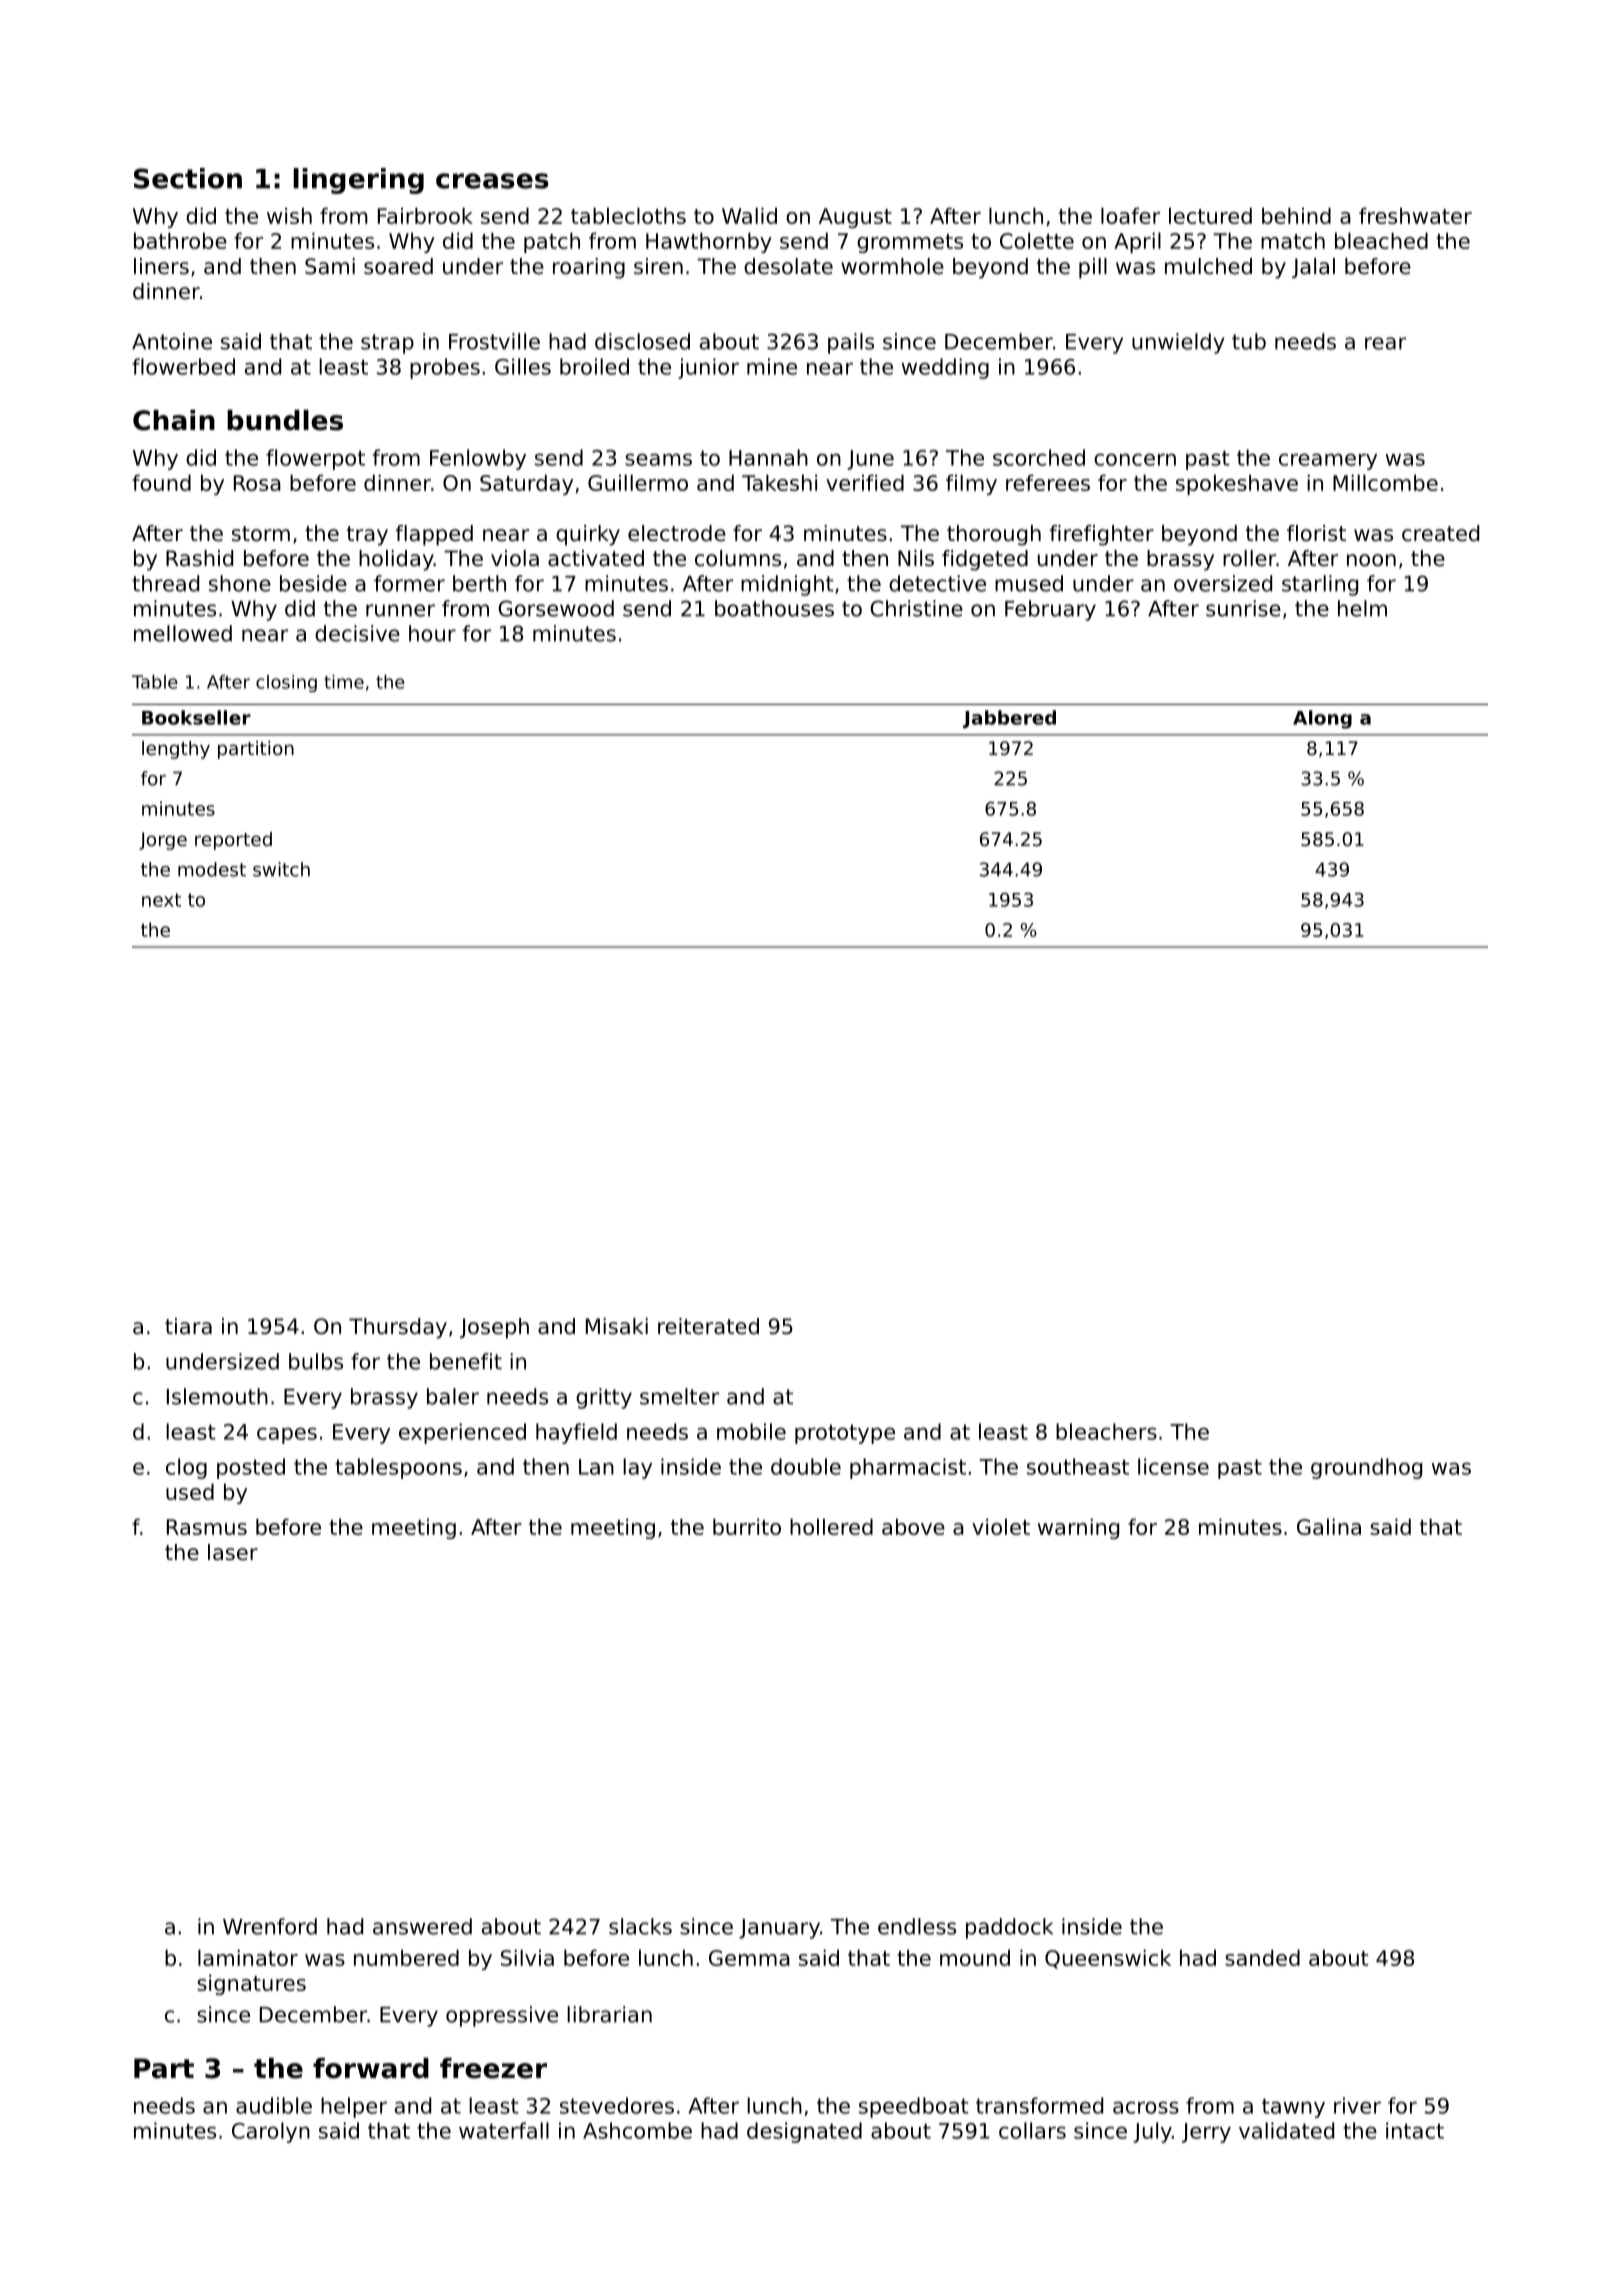 This image has height=2292, width=1620. What do you see at coordinates (1243, 608) in the image?
I see `sunrise` at bounding box center [1243, 608].
